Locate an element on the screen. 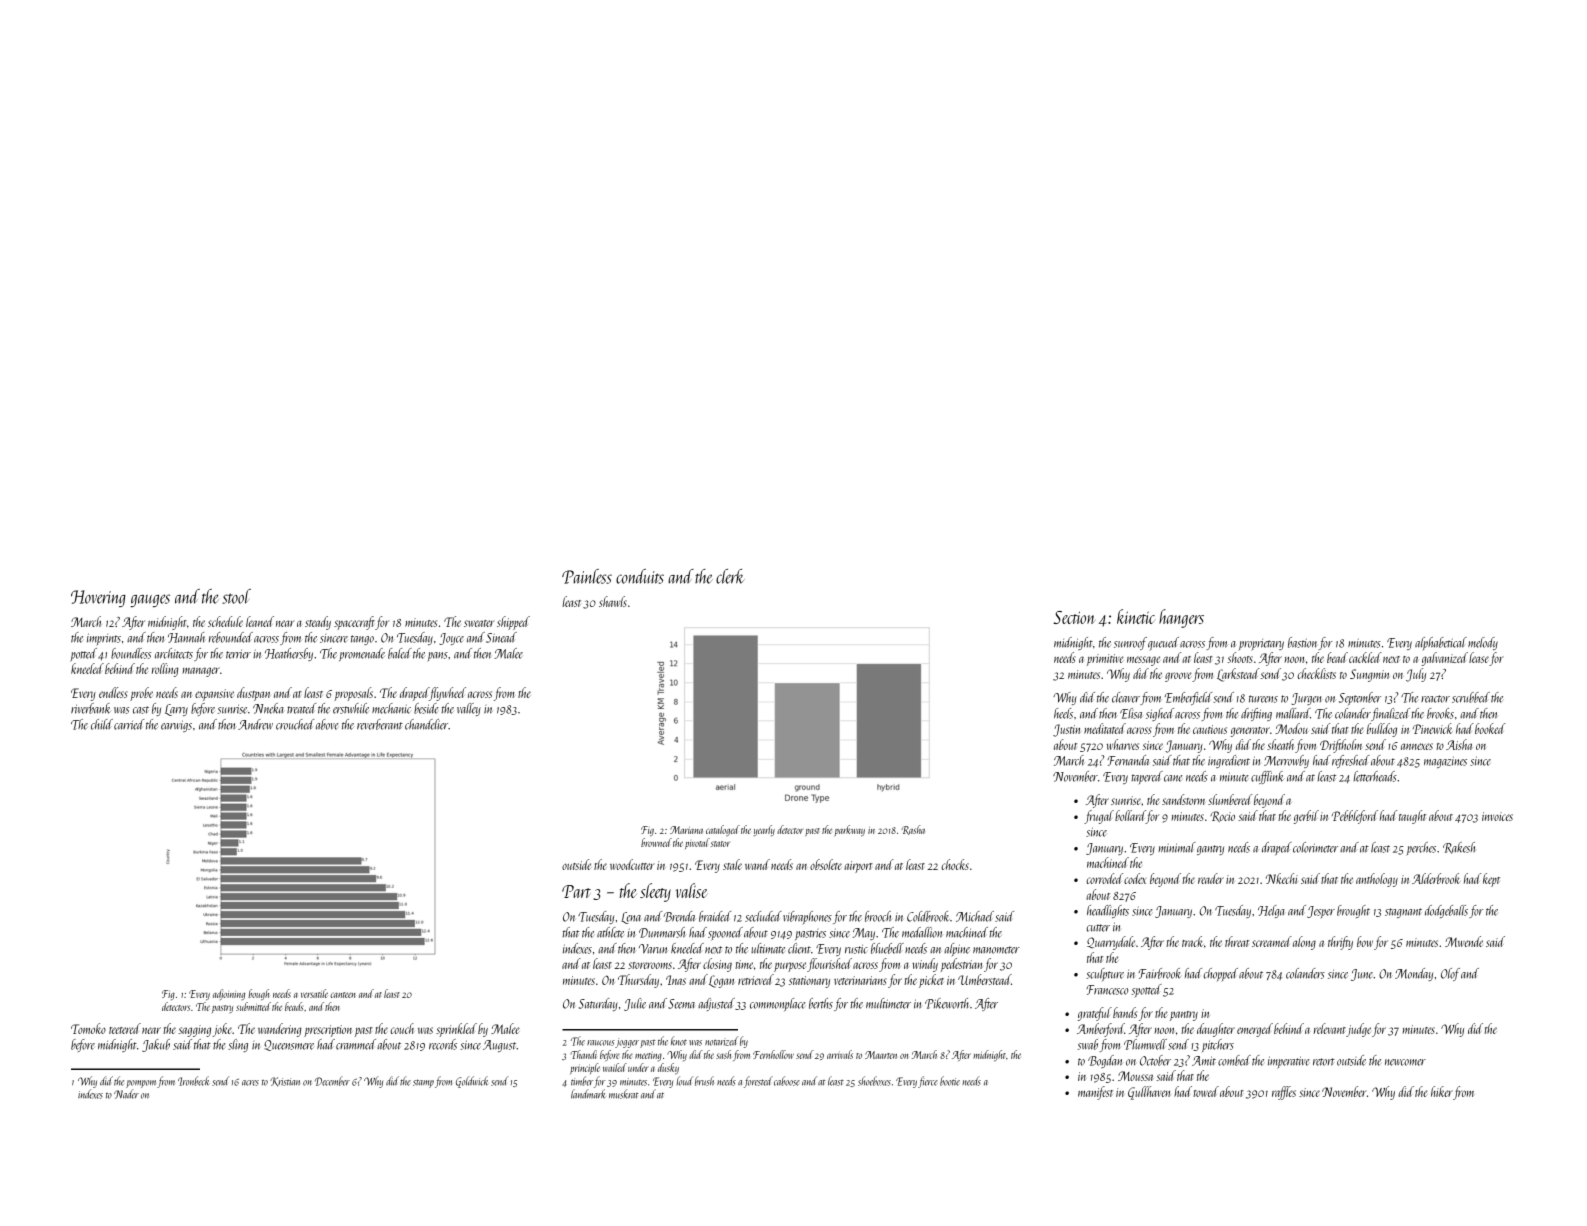 This screenshot has height=1226, width=1587. alphabetical is located at coordinates (1441, 643).
